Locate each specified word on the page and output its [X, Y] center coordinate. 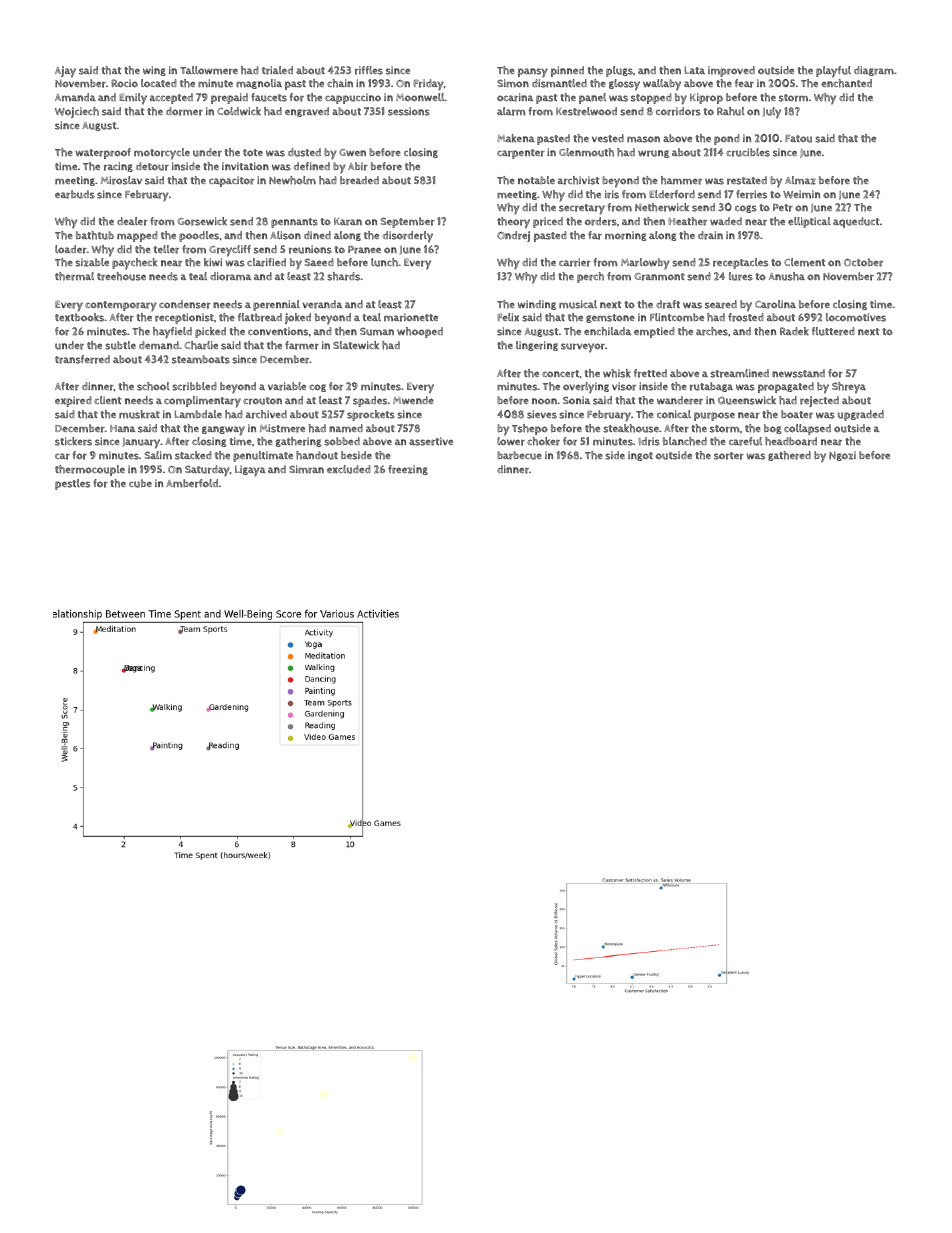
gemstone [610, 318]
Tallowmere [209, 70]
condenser [185, 304]
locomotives [856, 317]
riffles [369, 70]
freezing [408, 470]
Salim [158, 455]
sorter [729, 456]
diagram [874, 71]
